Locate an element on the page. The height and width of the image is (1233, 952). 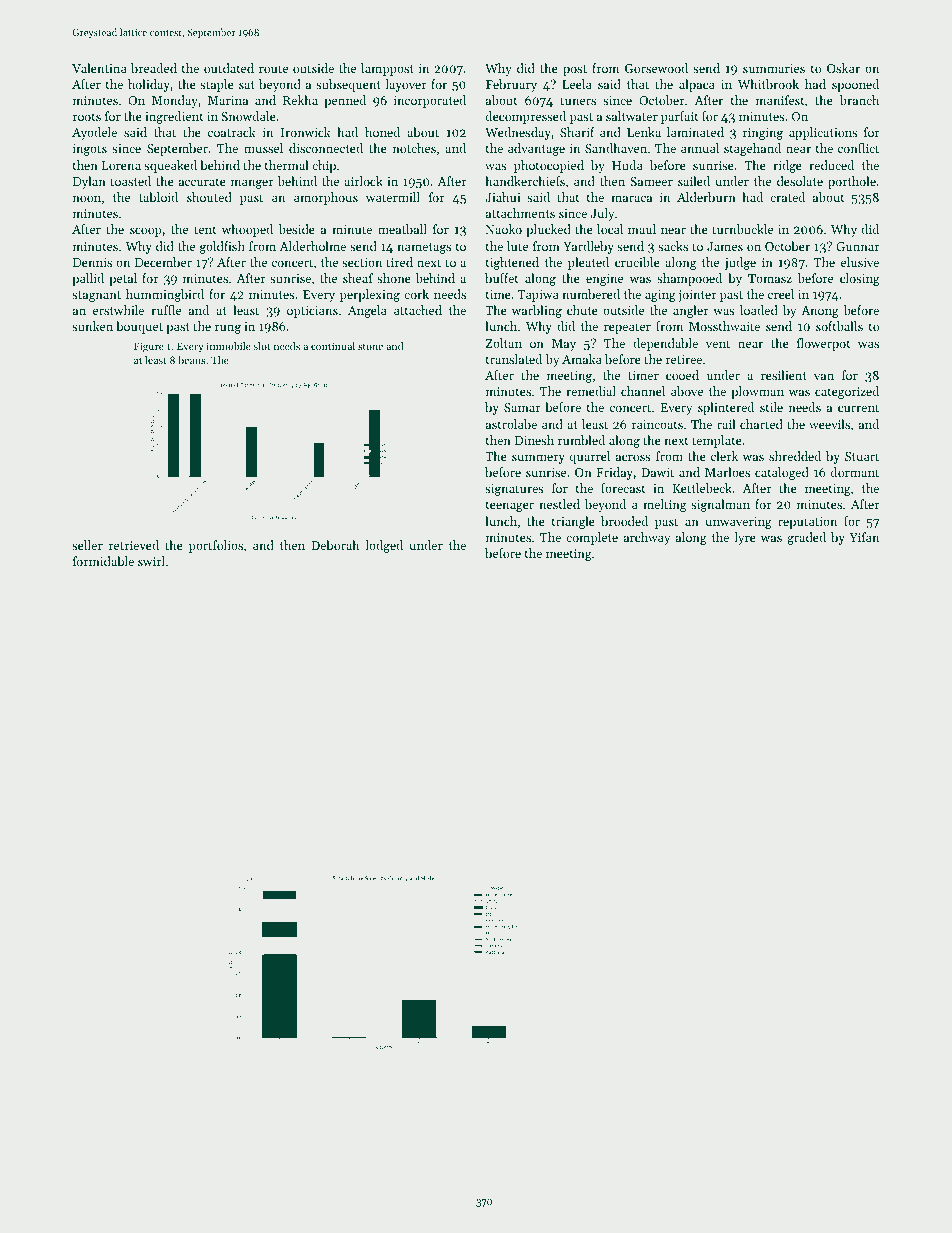
Marloes is located at coordinates (727, 472).
